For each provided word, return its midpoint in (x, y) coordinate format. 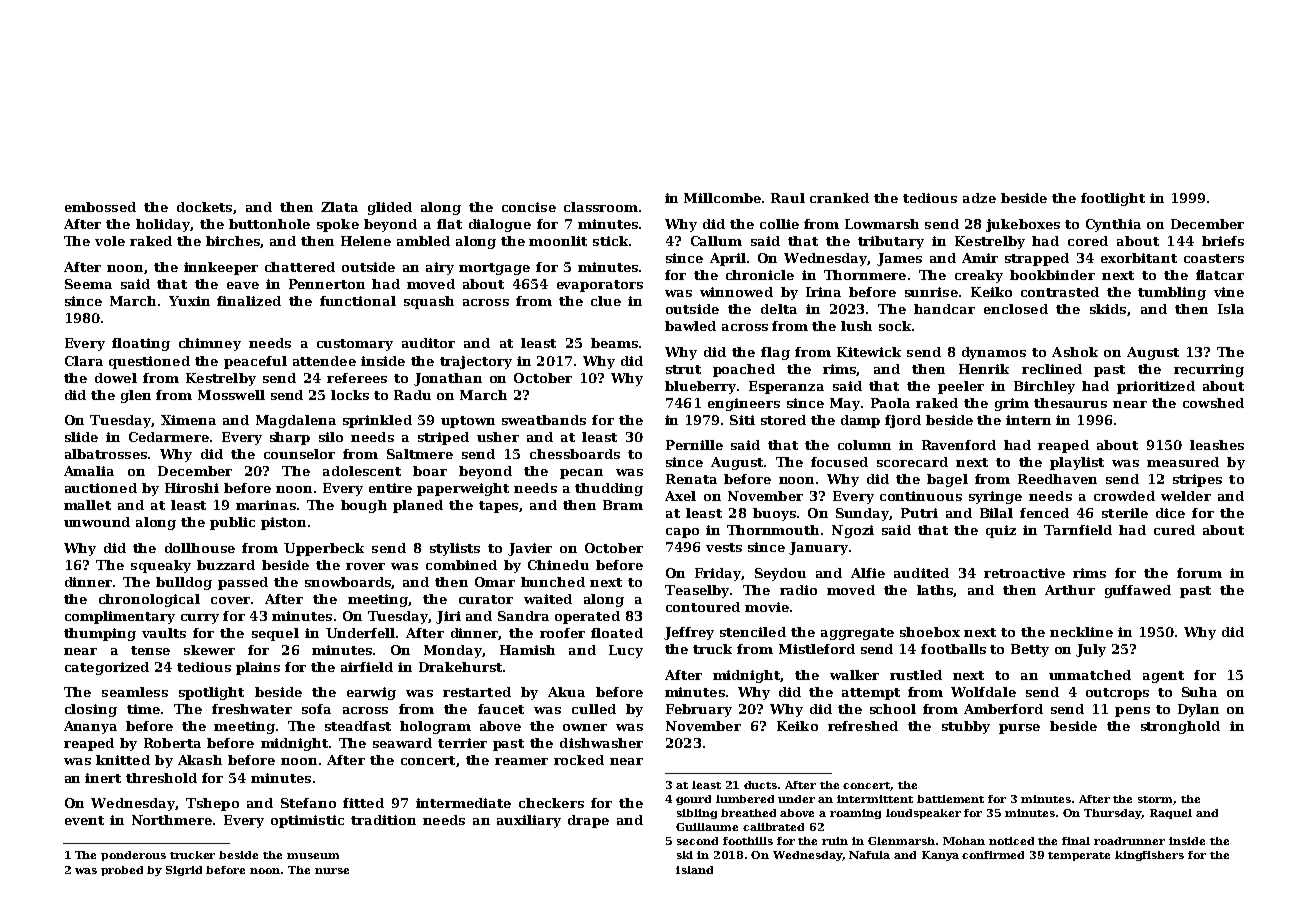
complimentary (120, 617)
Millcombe (722, 198)
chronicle (760, 275)
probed (122, 871)
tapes (498, 507)
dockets (204, 207)
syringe (995, 497)
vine (1229, 292)
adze (979, 198)
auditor (428, 343)
